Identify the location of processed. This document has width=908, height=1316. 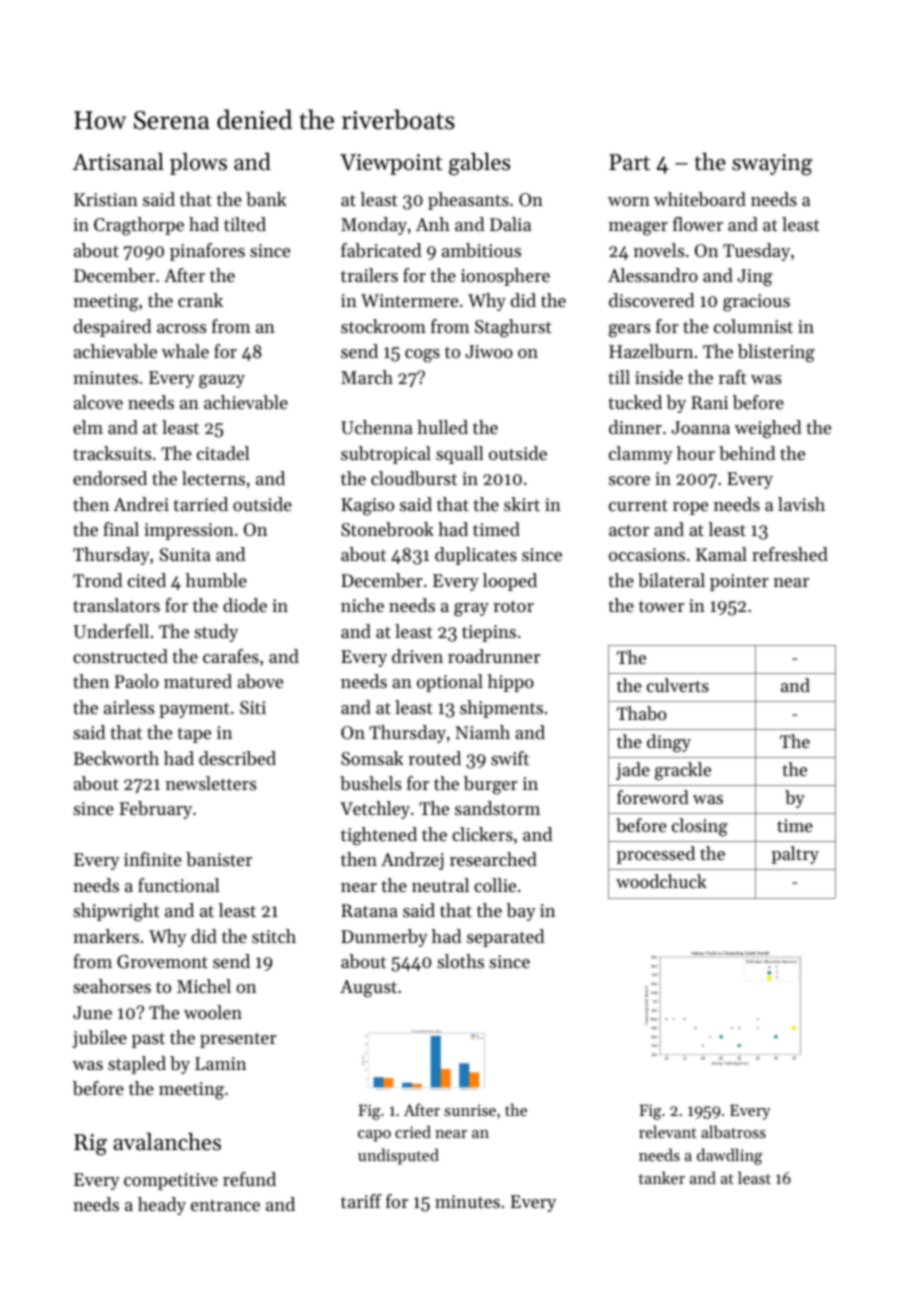
(656, 855).
